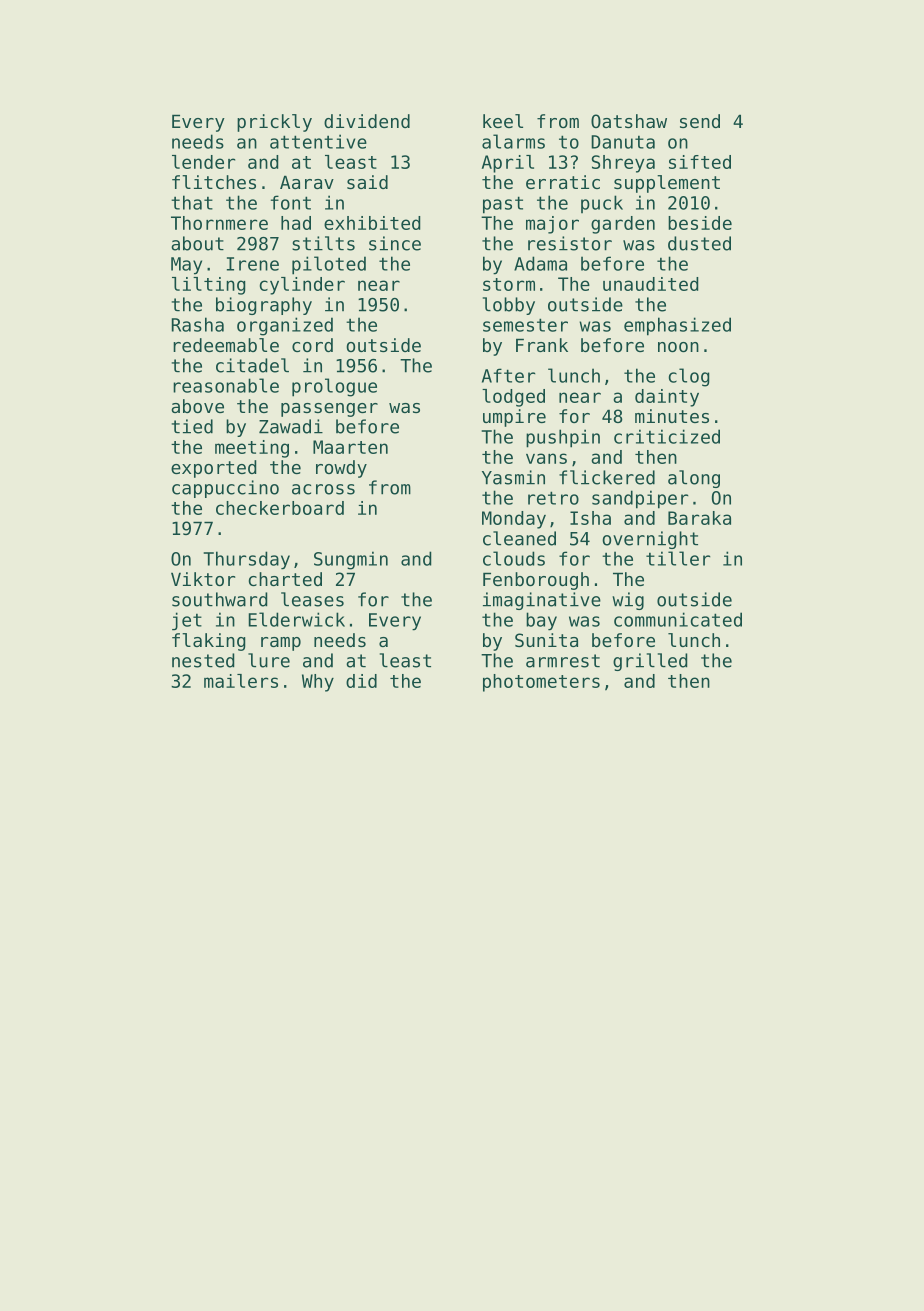  I want to click on exhibited, so click(372, 223).
